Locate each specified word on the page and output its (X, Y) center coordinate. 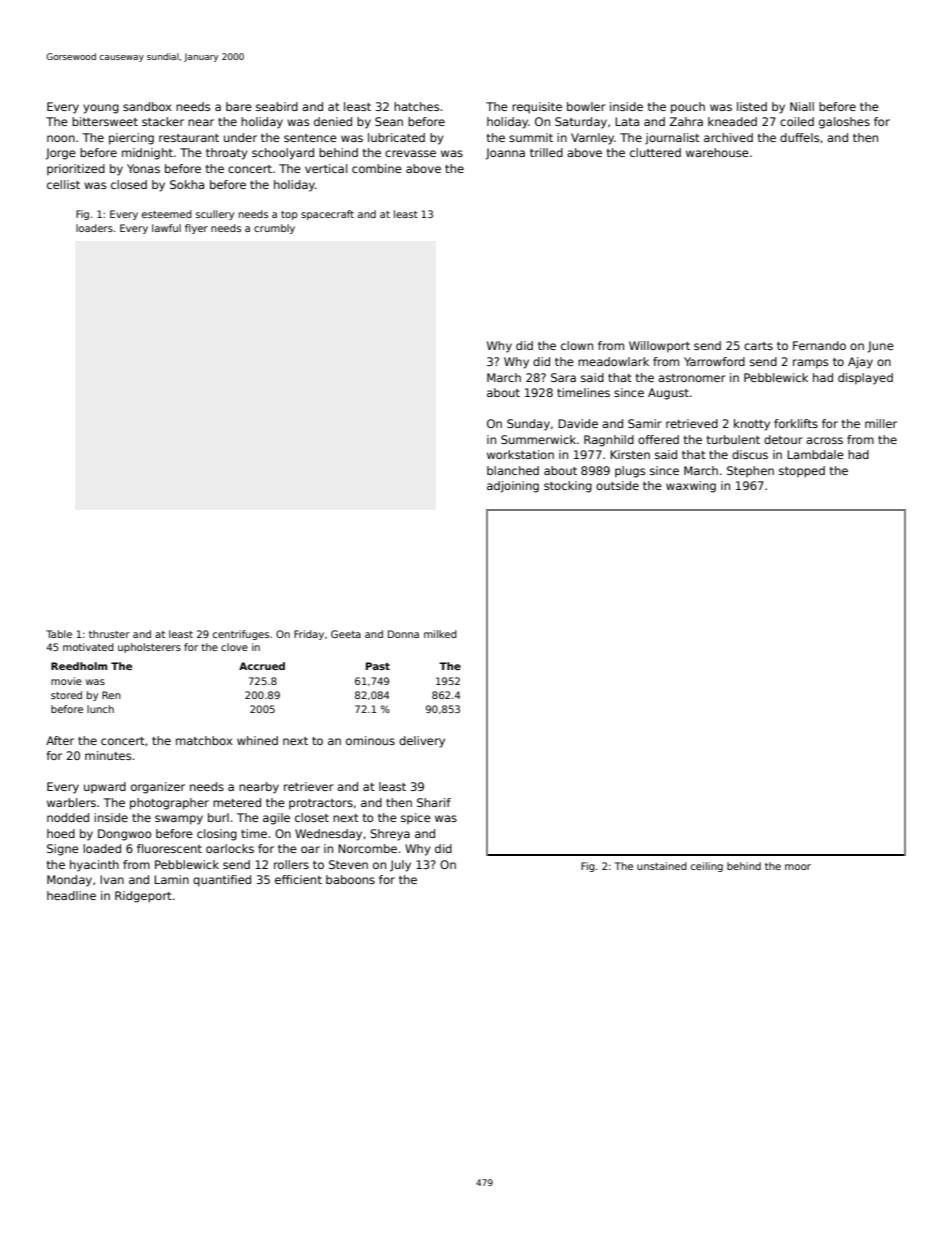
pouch (688, 108)
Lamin (171, 879)
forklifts (796, 423)
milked (440, 634)
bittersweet (105, 121)
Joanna (505, 154)
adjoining (513, 487)
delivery (422, 742)
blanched (513, 470)
